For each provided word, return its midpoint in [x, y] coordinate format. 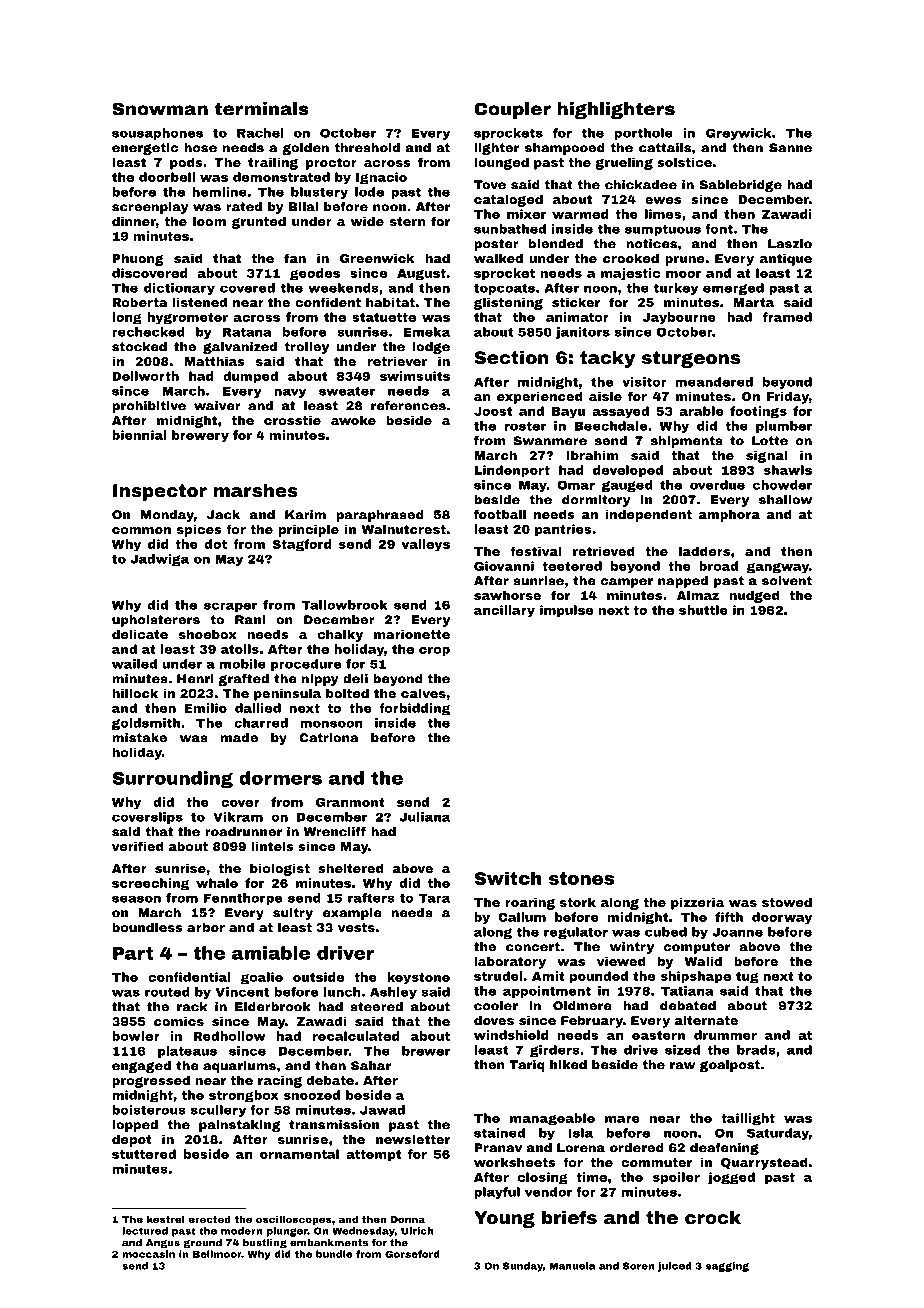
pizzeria [697, 903]
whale [217, 883]
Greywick [738, 134]
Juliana [424, 817]
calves [423, 693]
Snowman [160, 109]
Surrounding [172, 780]
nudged [754, 596]
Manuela [572, 1266]
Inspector [160, 492]
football [500, 514]
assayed [620, 412]
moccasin [148, 1254]
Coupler [512, 110]
